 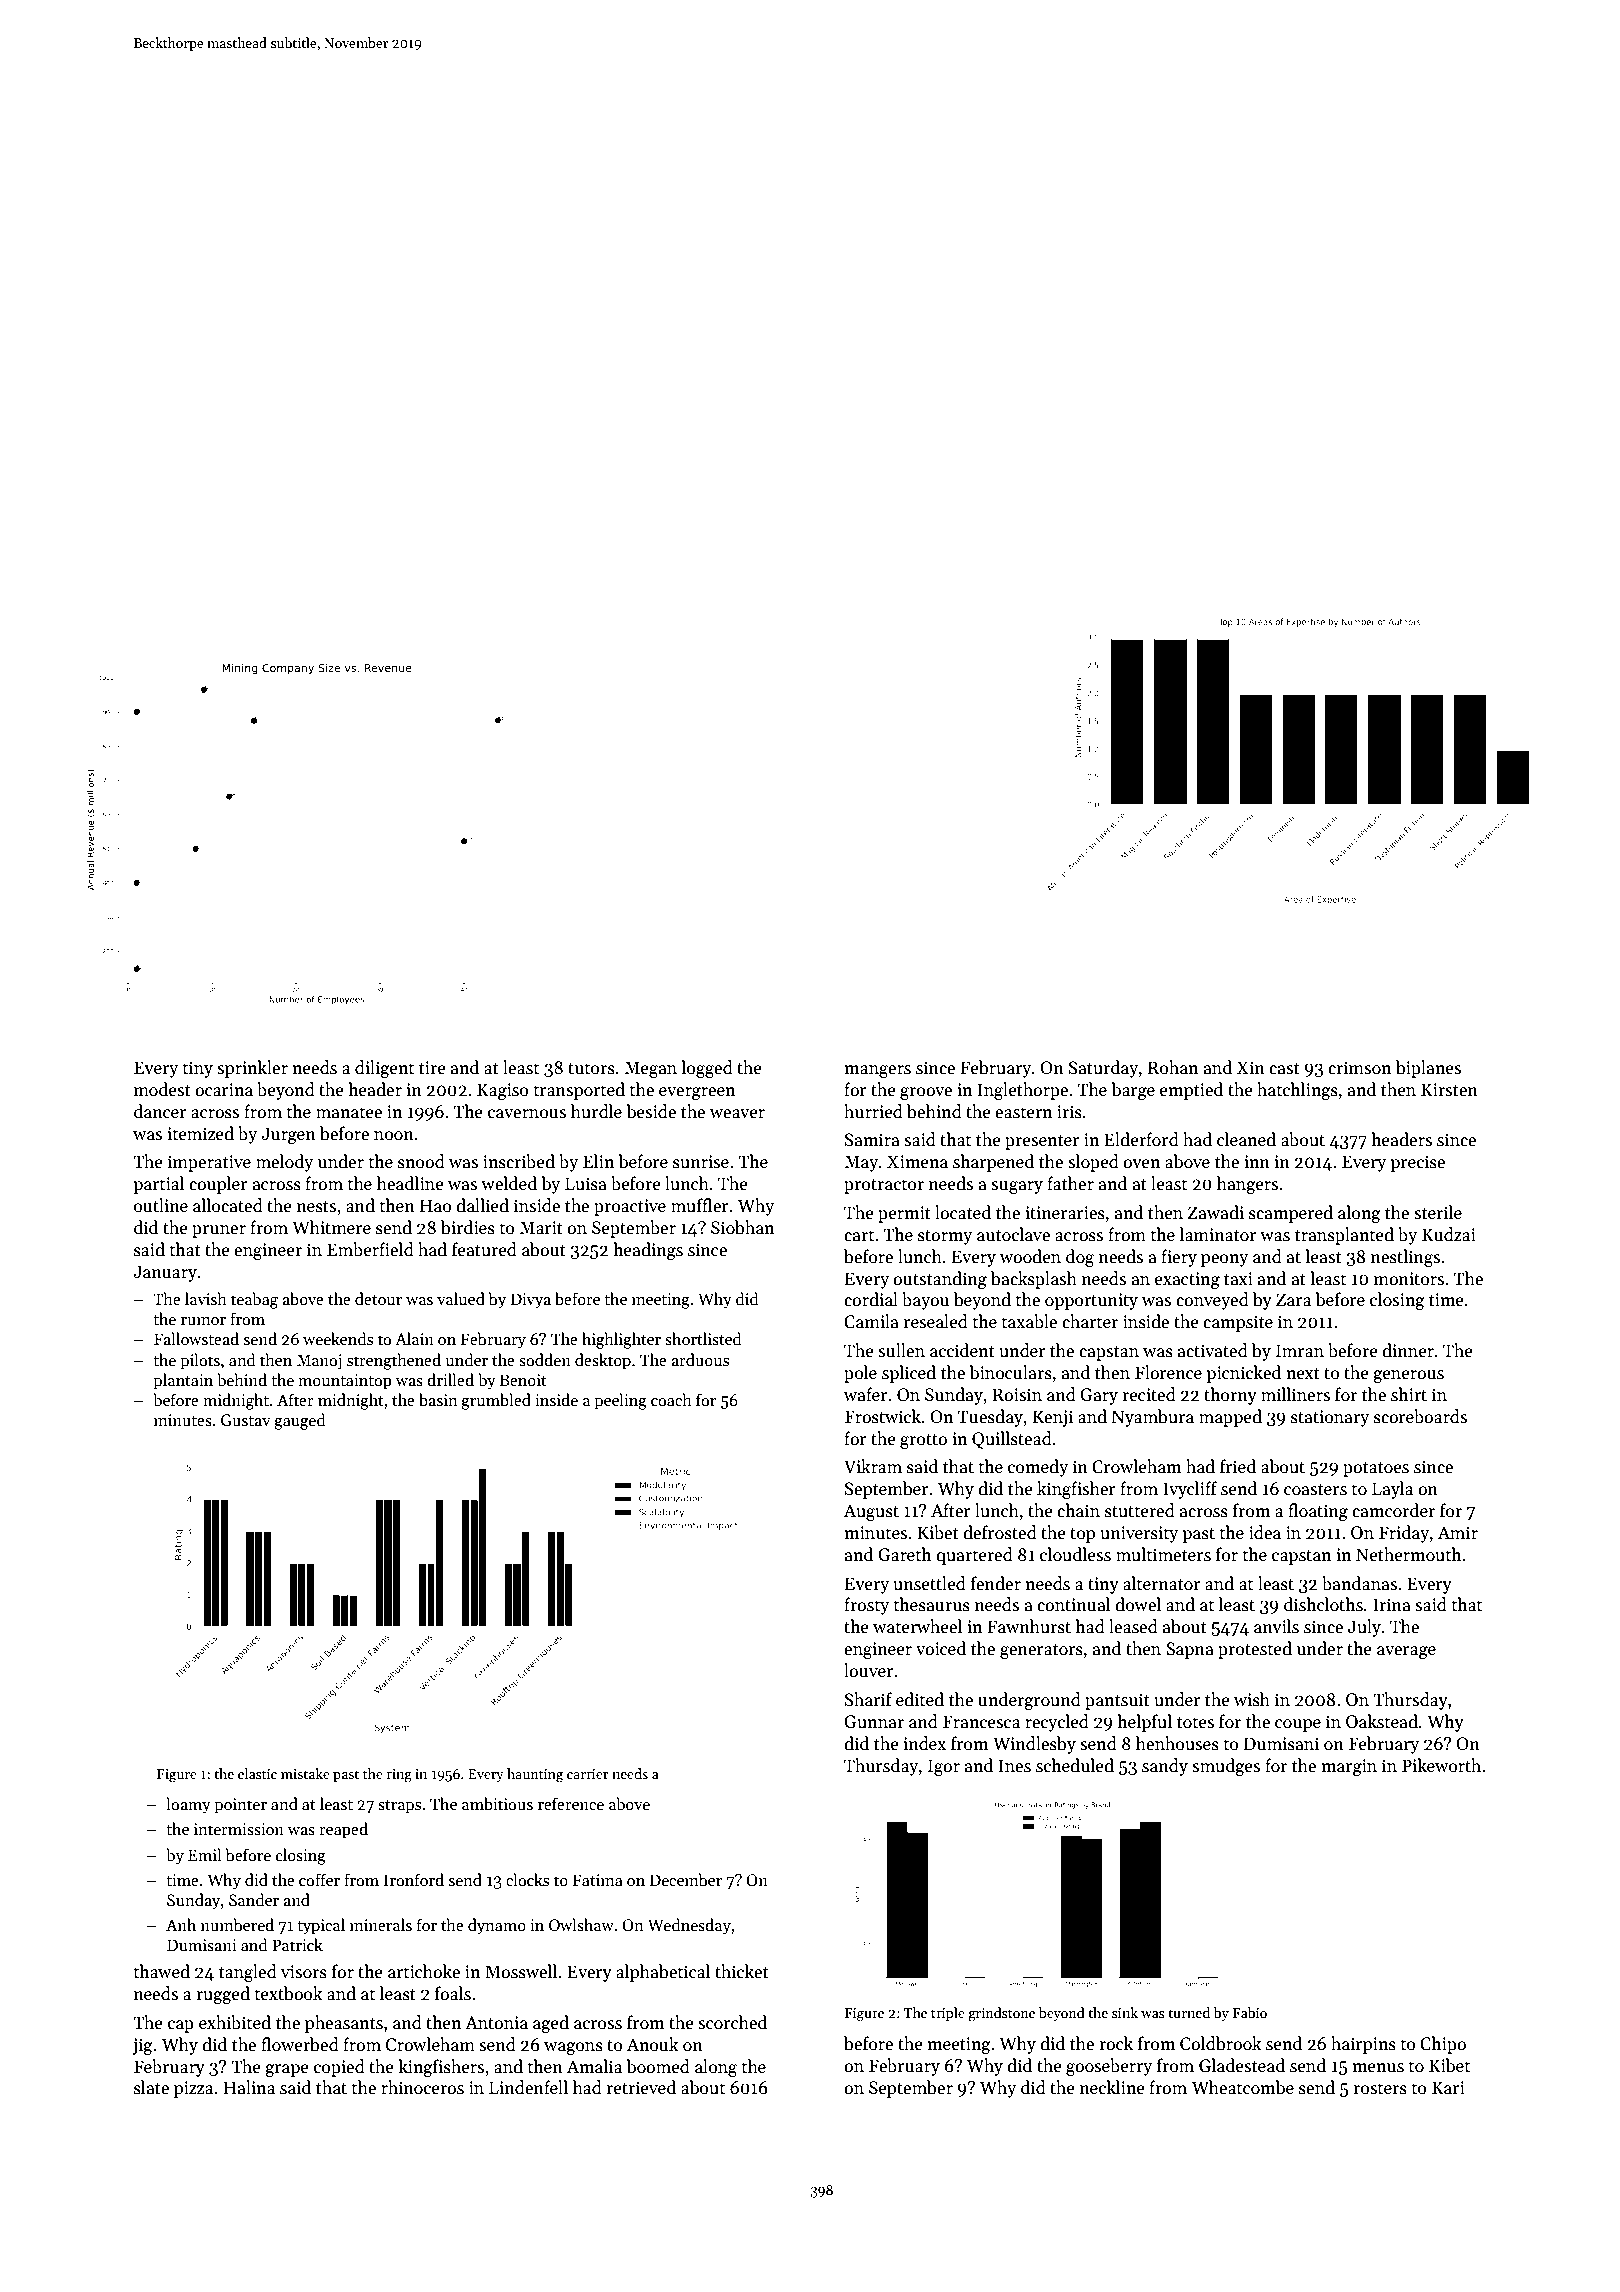 I want to click on Jurgen, so click(x=288, y=1135).
